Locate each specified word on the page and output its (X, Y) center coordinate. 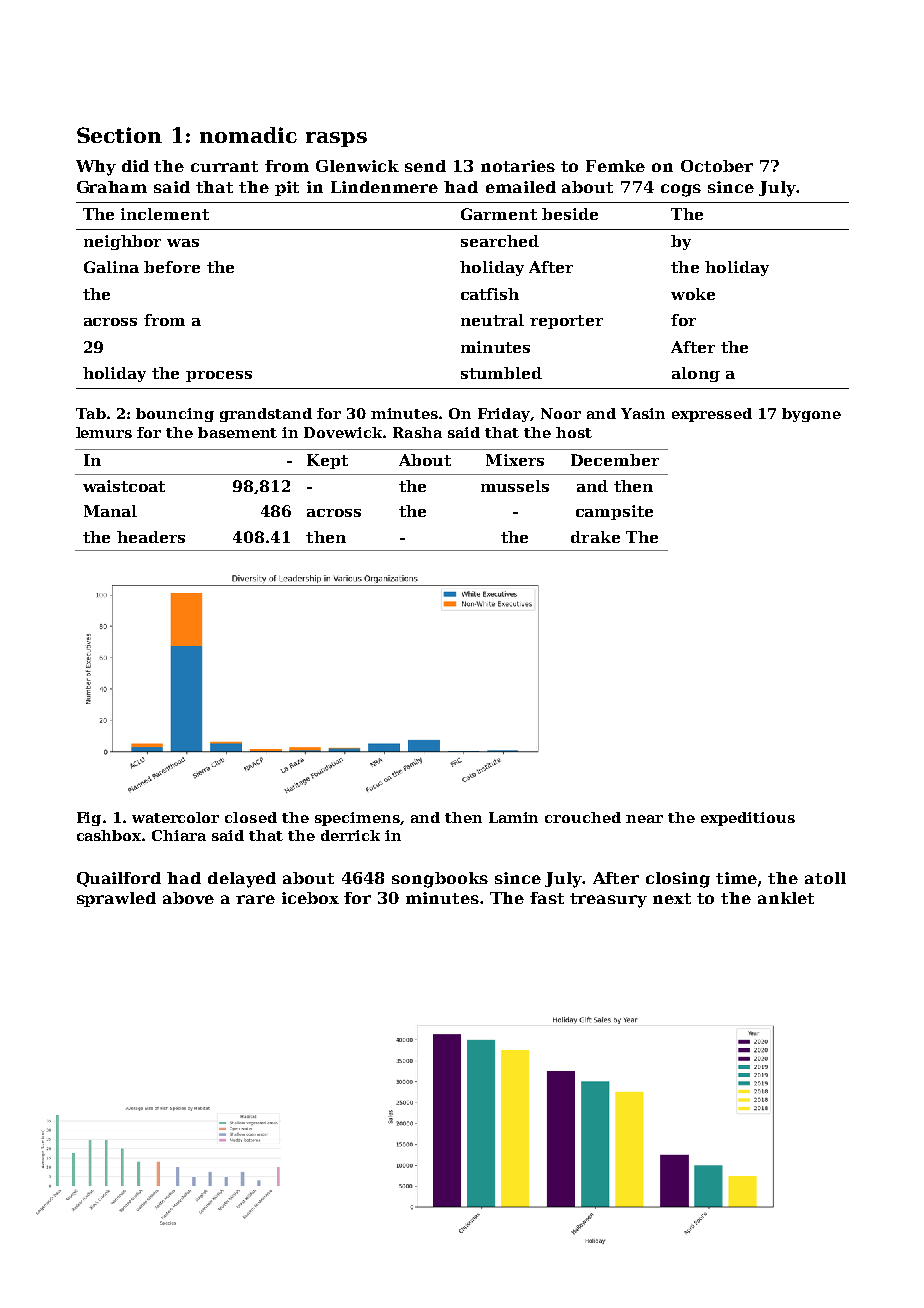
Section (119, 135)
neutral (492, 320)
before (172, 267)
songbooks (440, 880)
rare (255, 899)
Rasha (417, 432)
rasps (336, 139)
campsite (614, 512)
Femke (615, 166)
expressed (712, 415)
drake (595, 537)
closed (251, 817)
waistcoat (124, 486)
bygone (811, 415)
